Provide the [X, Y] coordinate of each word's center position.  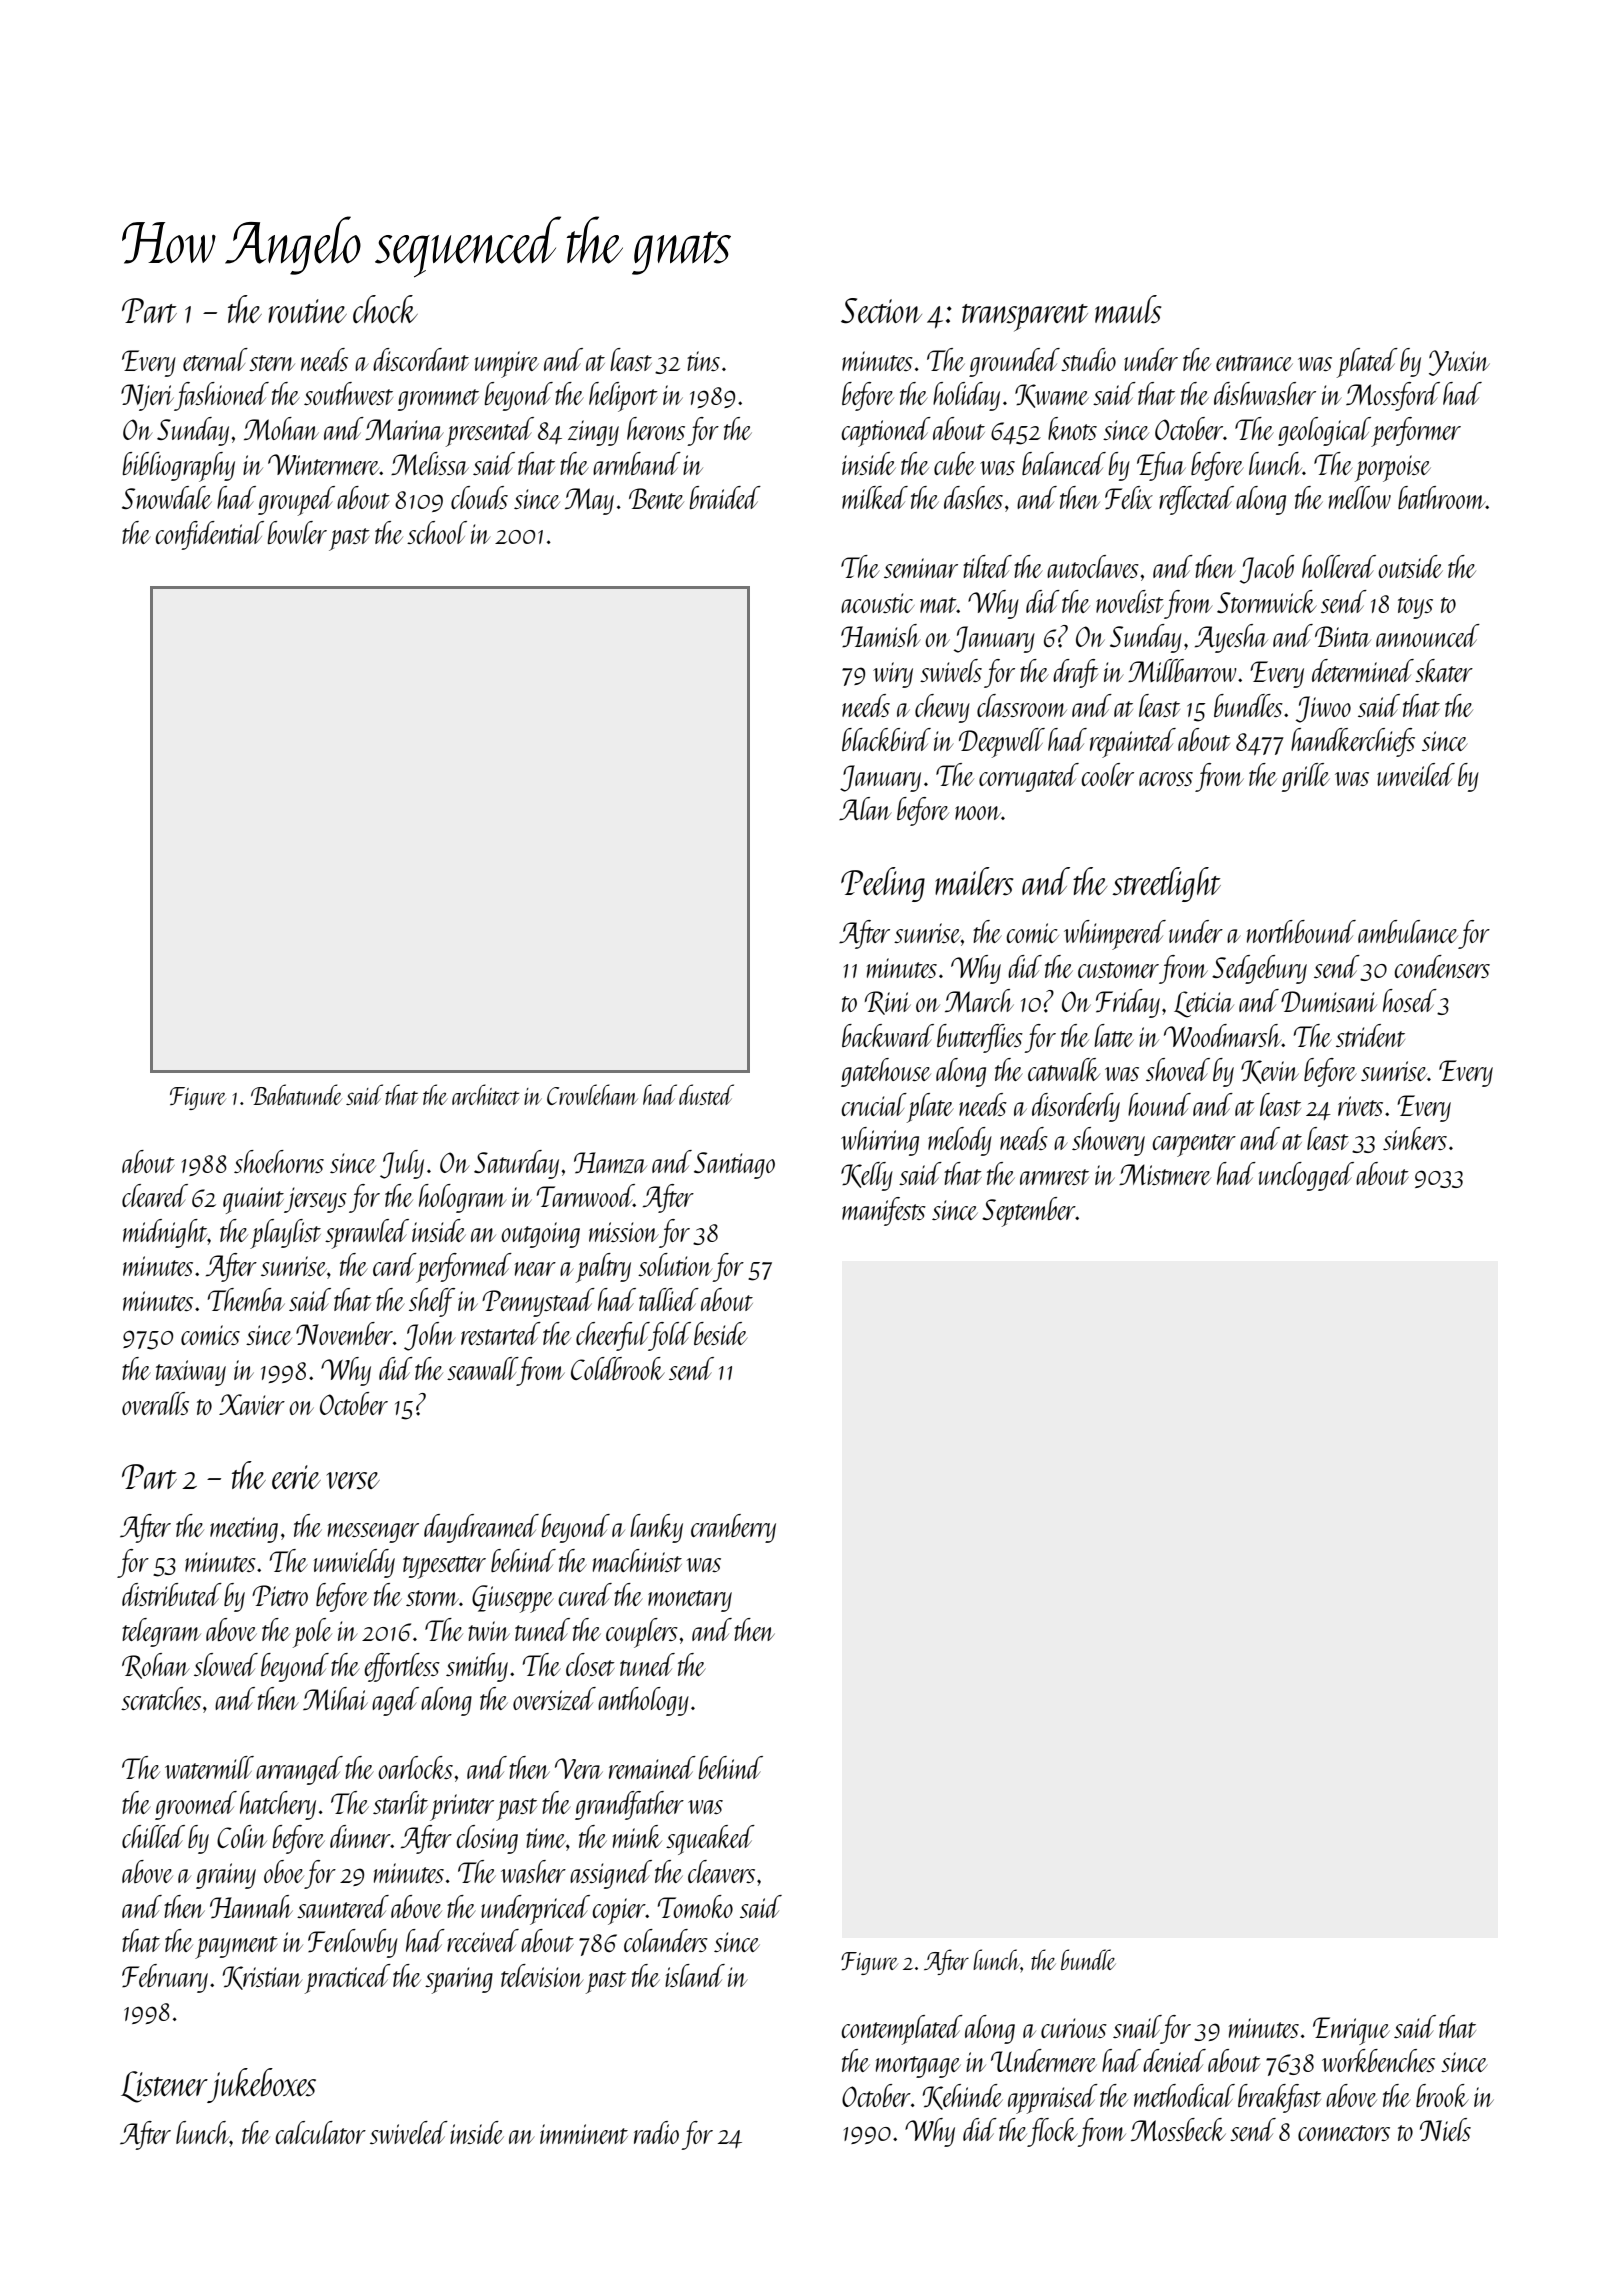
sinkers [1415, 1138]
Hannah [251, 1907]
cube [955, 463]
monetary [690, 1601]
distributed [172, 1594]
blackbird [886, 739]
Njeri [147, 397]
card [394, 1264]
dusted [706, 1094]
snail [1137, 2026]
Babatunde [296, 1094]
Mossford [1393, 396]
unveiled [1416, 774]
